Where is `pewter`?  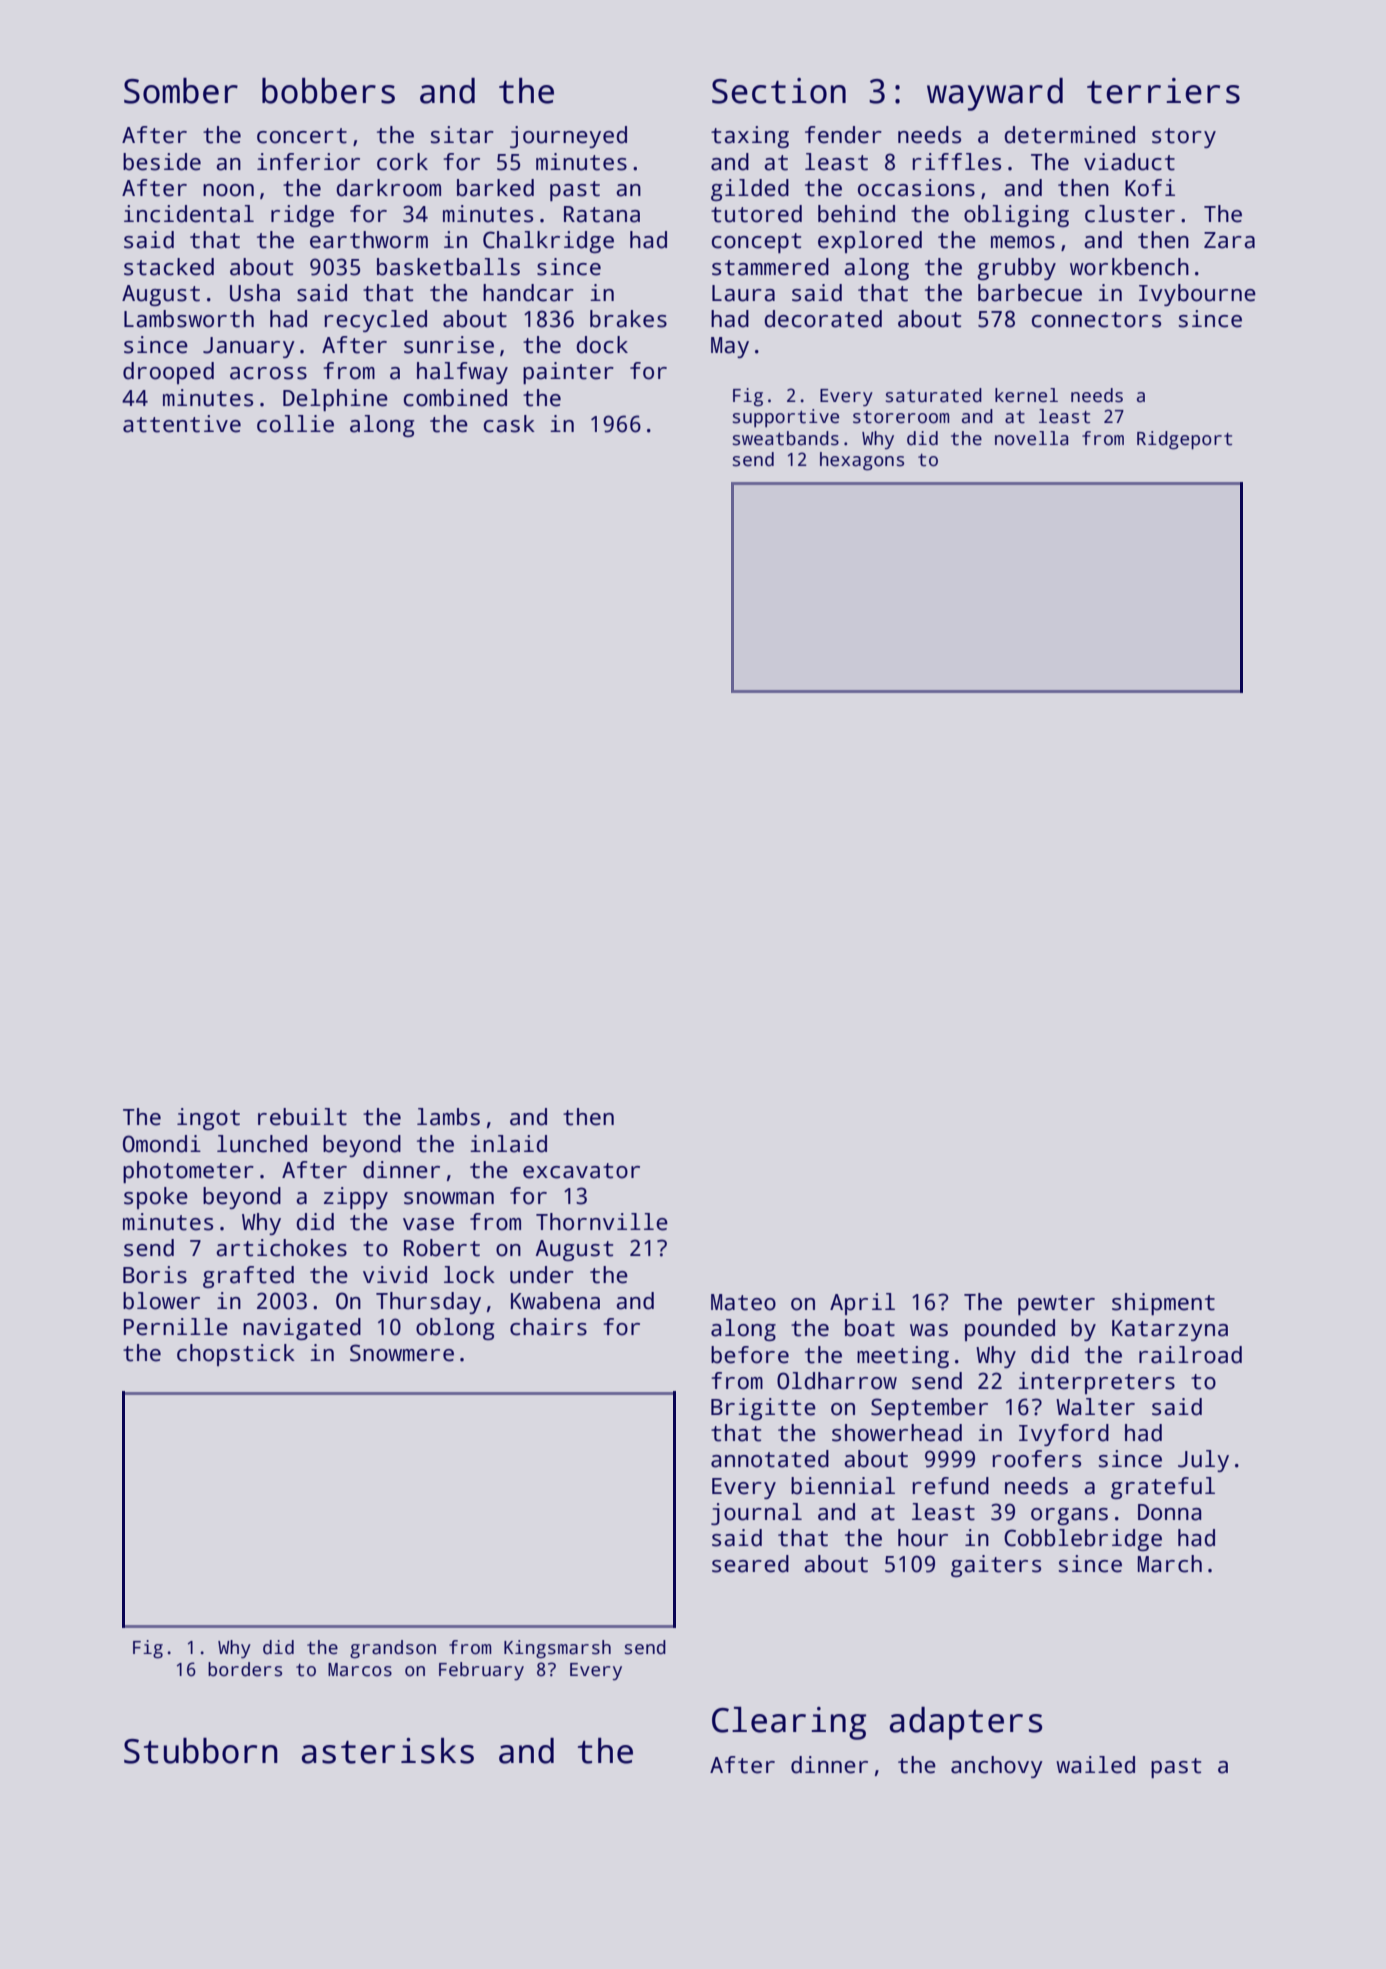
pewter is located at coordinates (1056, 1305).
